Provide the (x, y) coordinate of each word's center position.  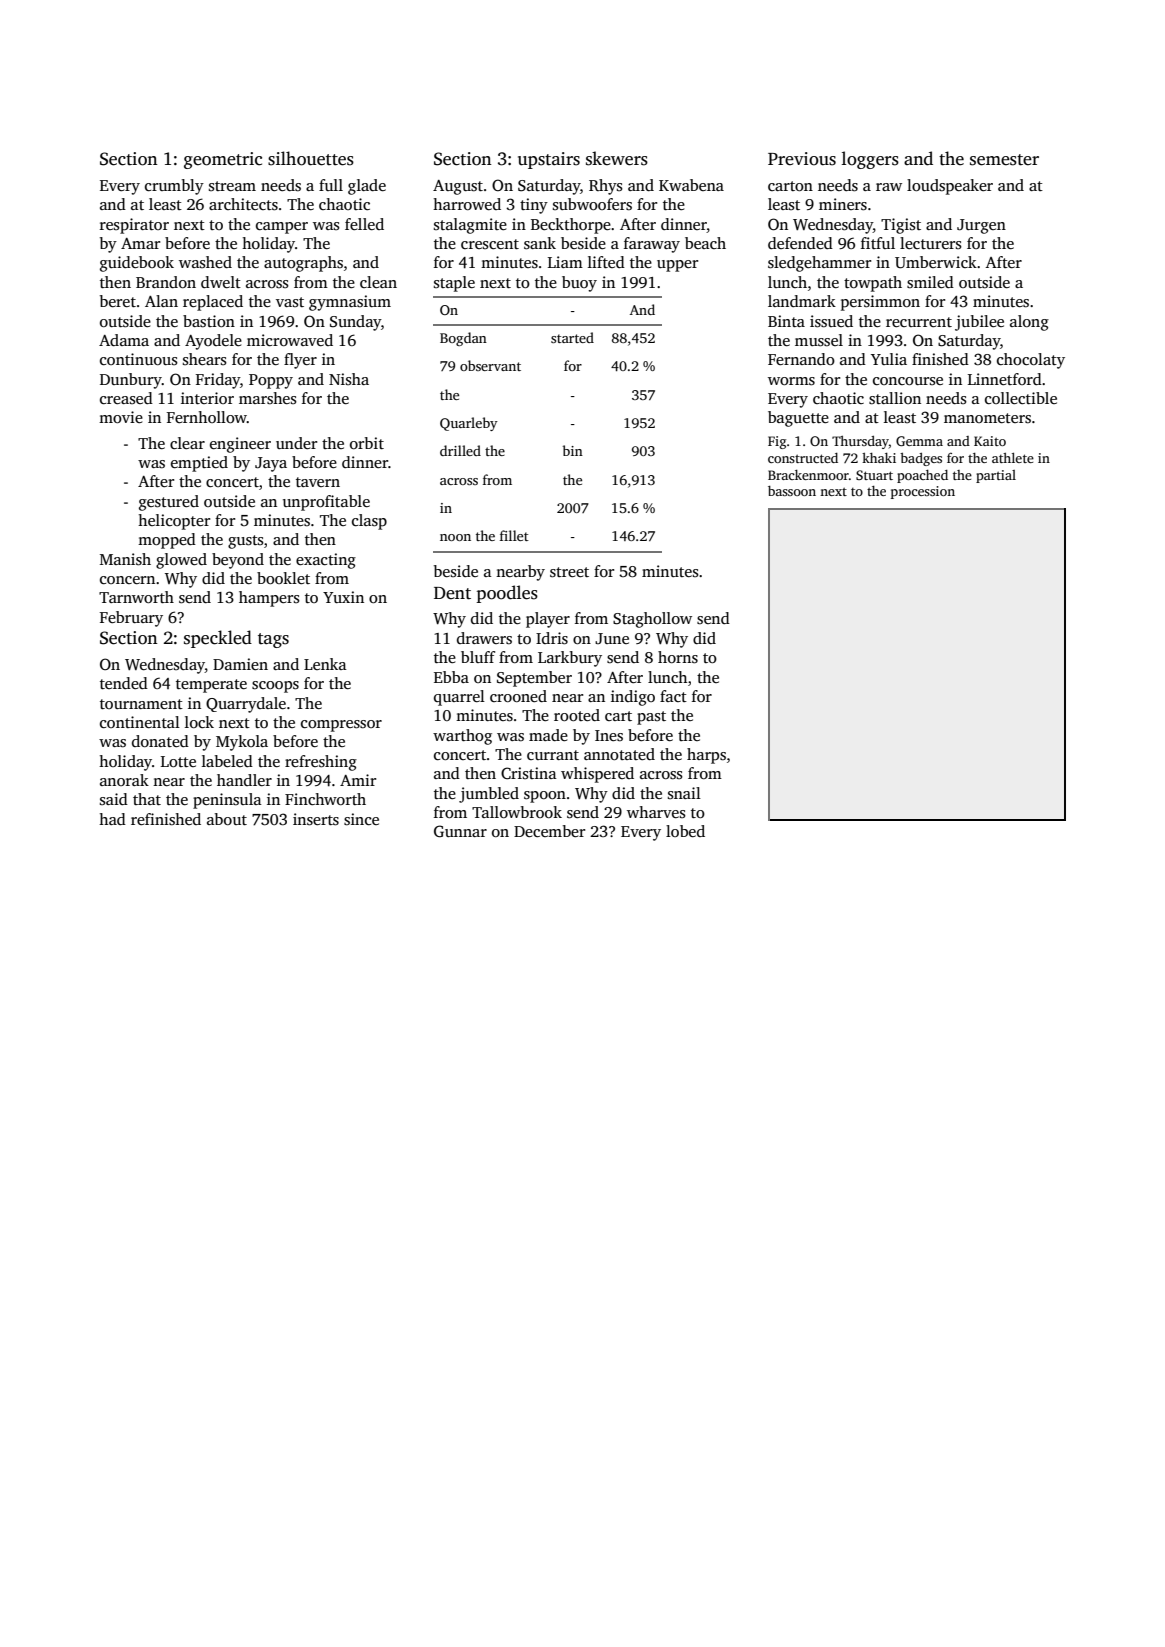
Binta (786, 321)
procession (923, 492)
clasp (369, 522)
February (131, 619)
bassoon (792, 491)
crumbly (174, 187)
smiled (930, 282)
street (569, 572)
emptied (199, 464)
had (112, 819)
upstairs (549, 160)
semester (1004, 160)
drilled (460, 450)
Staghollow (652, 620)
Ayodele (213, 342)
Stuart (874, 475)
